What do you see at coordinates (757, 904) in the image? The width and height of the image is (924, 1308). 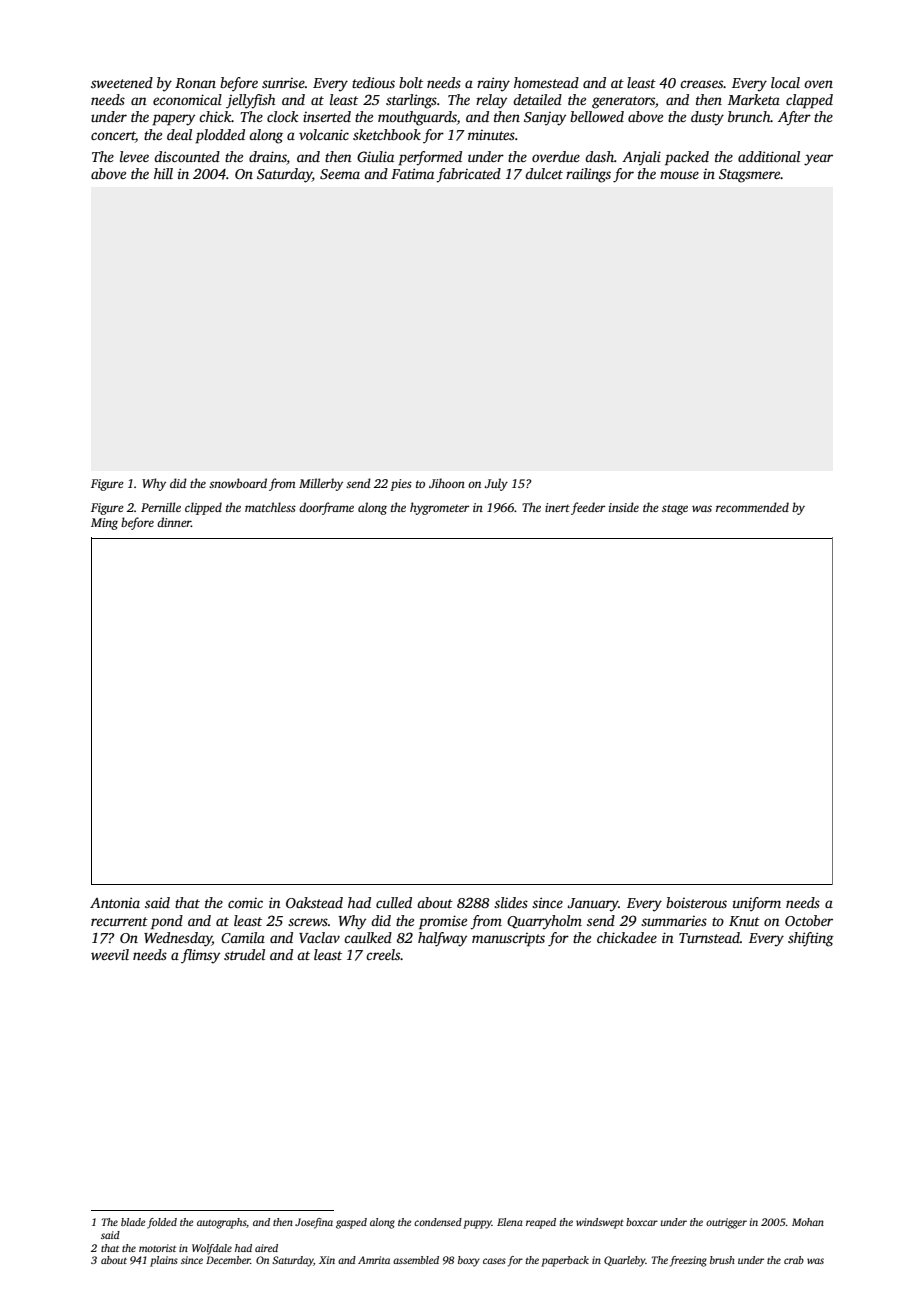 I see `uniform` at bounding box center [757, 904].
